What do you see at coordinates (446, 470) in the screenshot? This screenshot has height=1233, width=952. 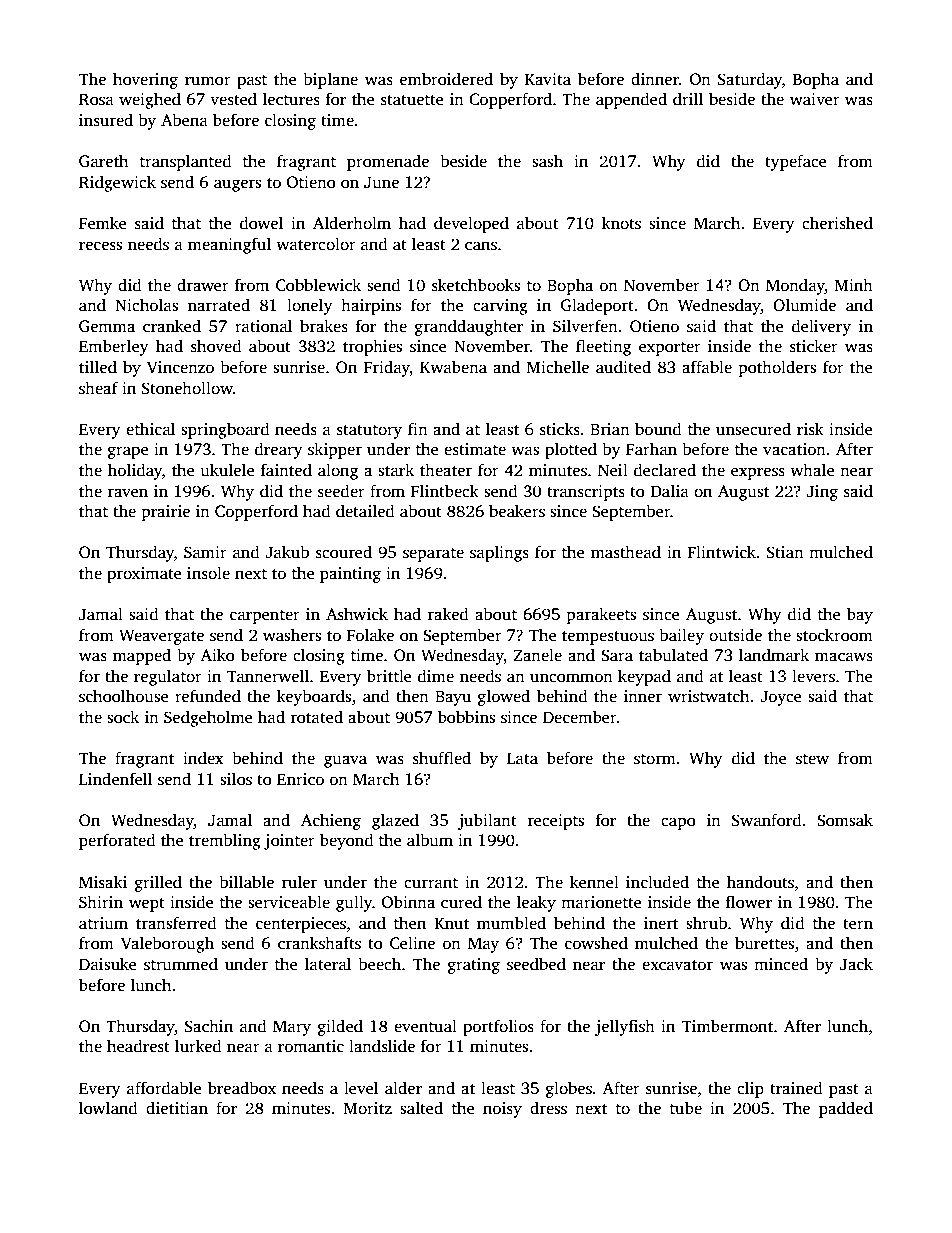 I see `theater` at bounding box center [446, 470].
